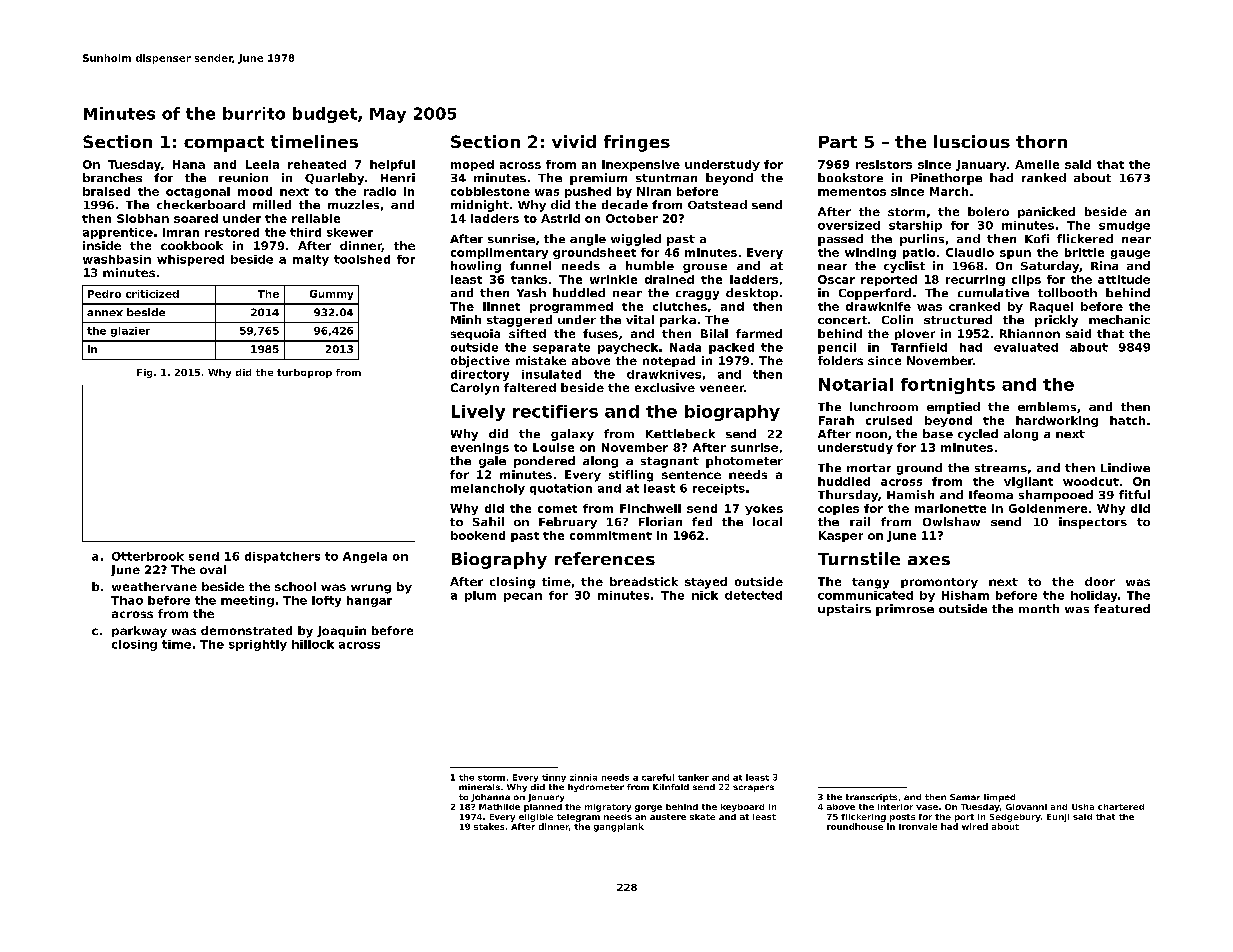 The image size is (1233, 952). I want to click on Part, so click(838, 142).
